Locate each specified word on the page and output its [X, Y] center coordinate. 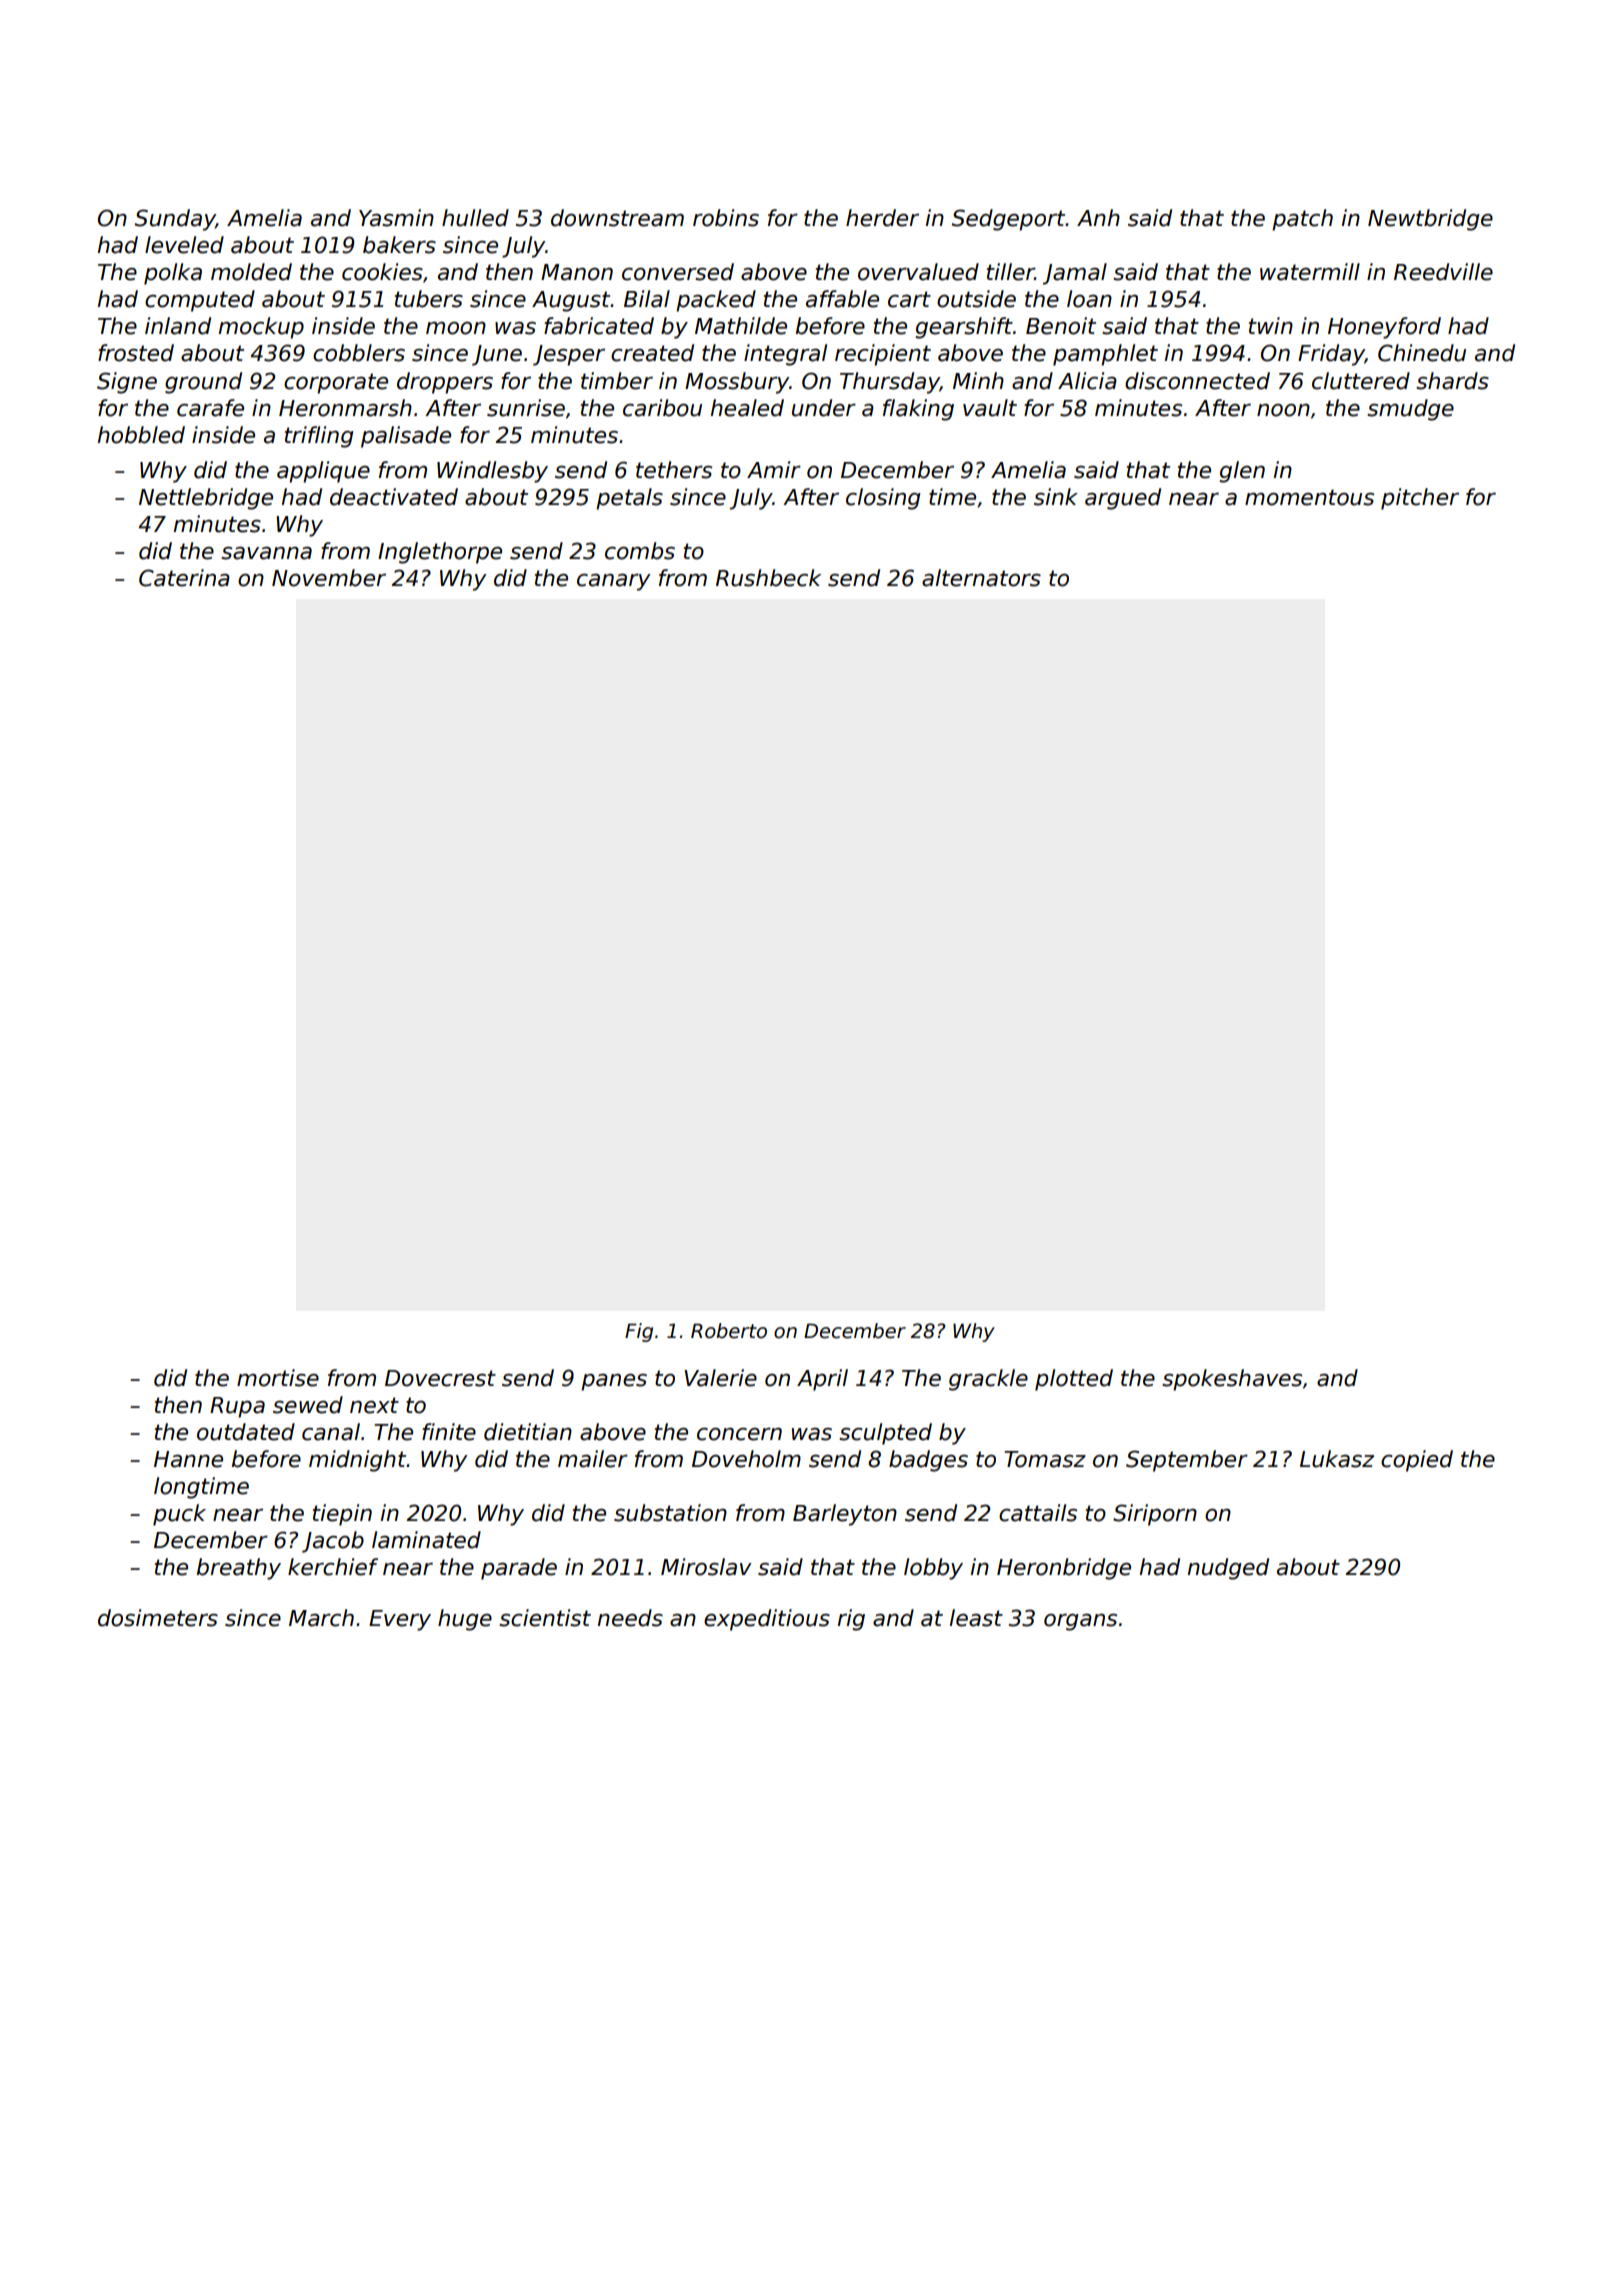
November [329, 578]
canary [614, 582]
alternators [981, 578]
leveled [184, 245]
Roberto [729, 1331]
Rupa [237, 1407]
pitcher [1420, 499]
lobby [933, 1569]
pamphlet [1105, 355]
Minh [978, 380]
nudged [1228, 1569]
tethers [674, 470]
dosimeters [158, 1618]
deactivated [394, 497]
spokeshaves [1232, 1380]
